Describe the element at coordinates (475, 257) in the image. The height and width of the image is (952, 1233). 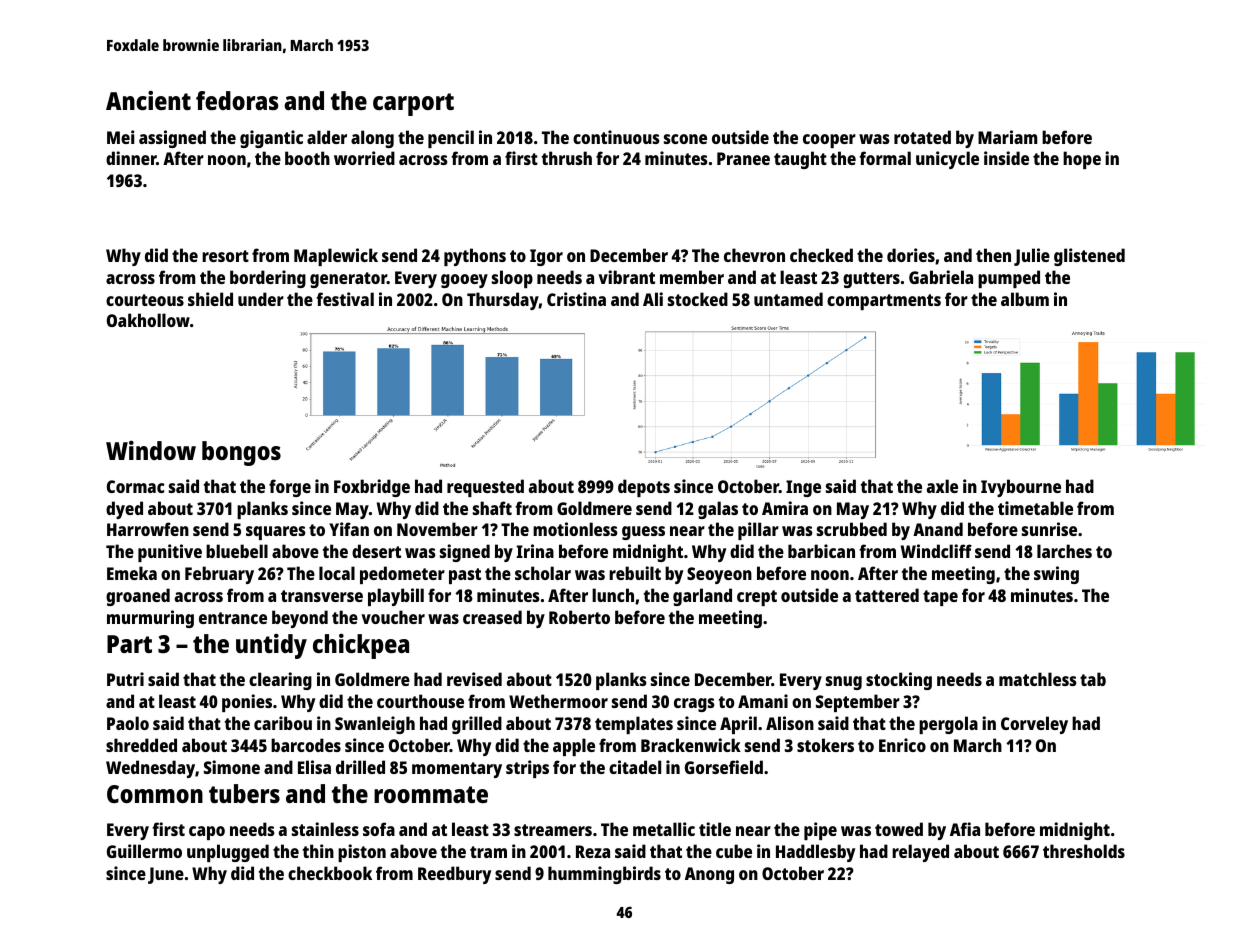
I see `pythons` at that location.
